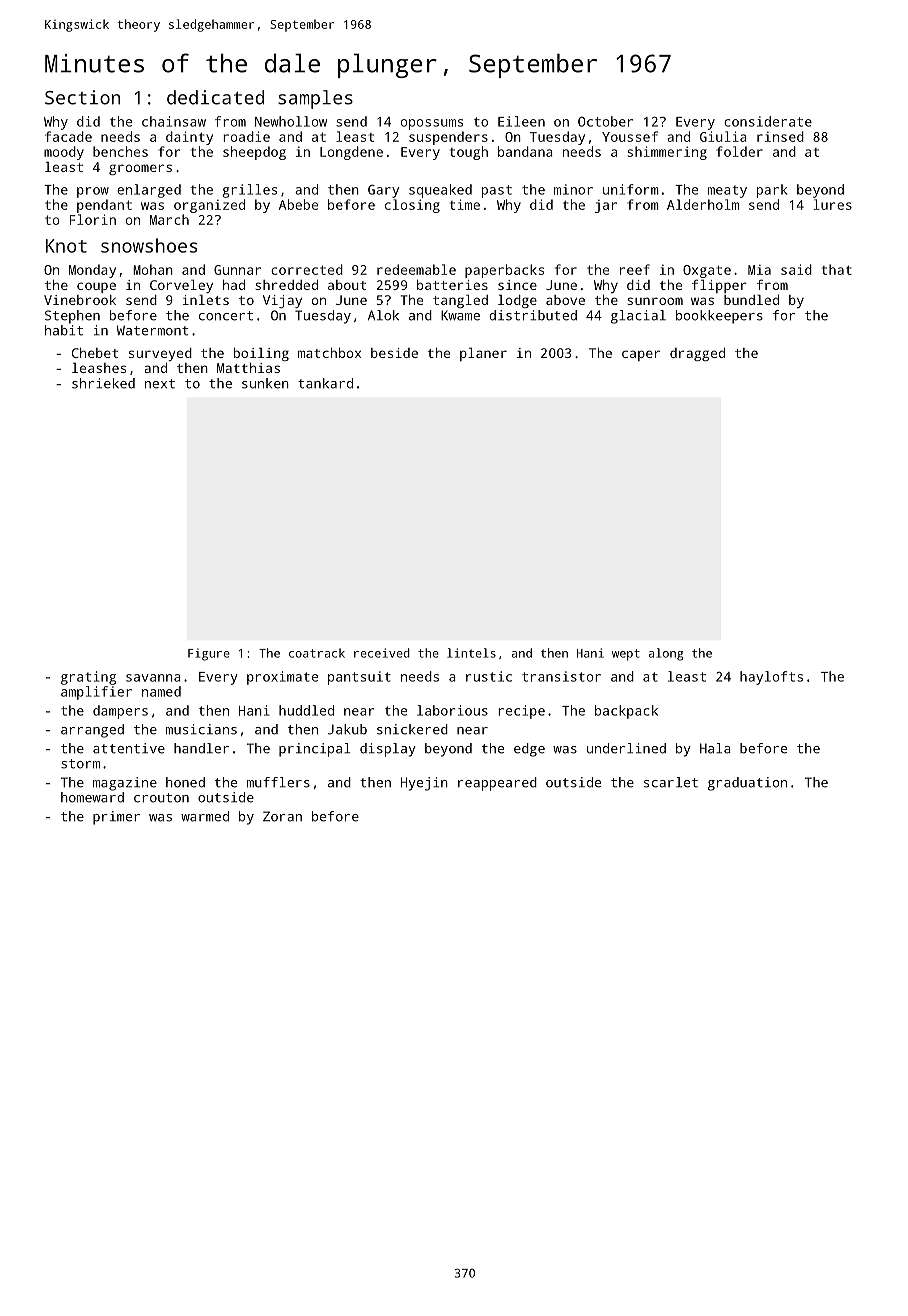  What do you see at coordinates (739, 151) in the image?
I see `folder` at bounding box center [739, 151].
